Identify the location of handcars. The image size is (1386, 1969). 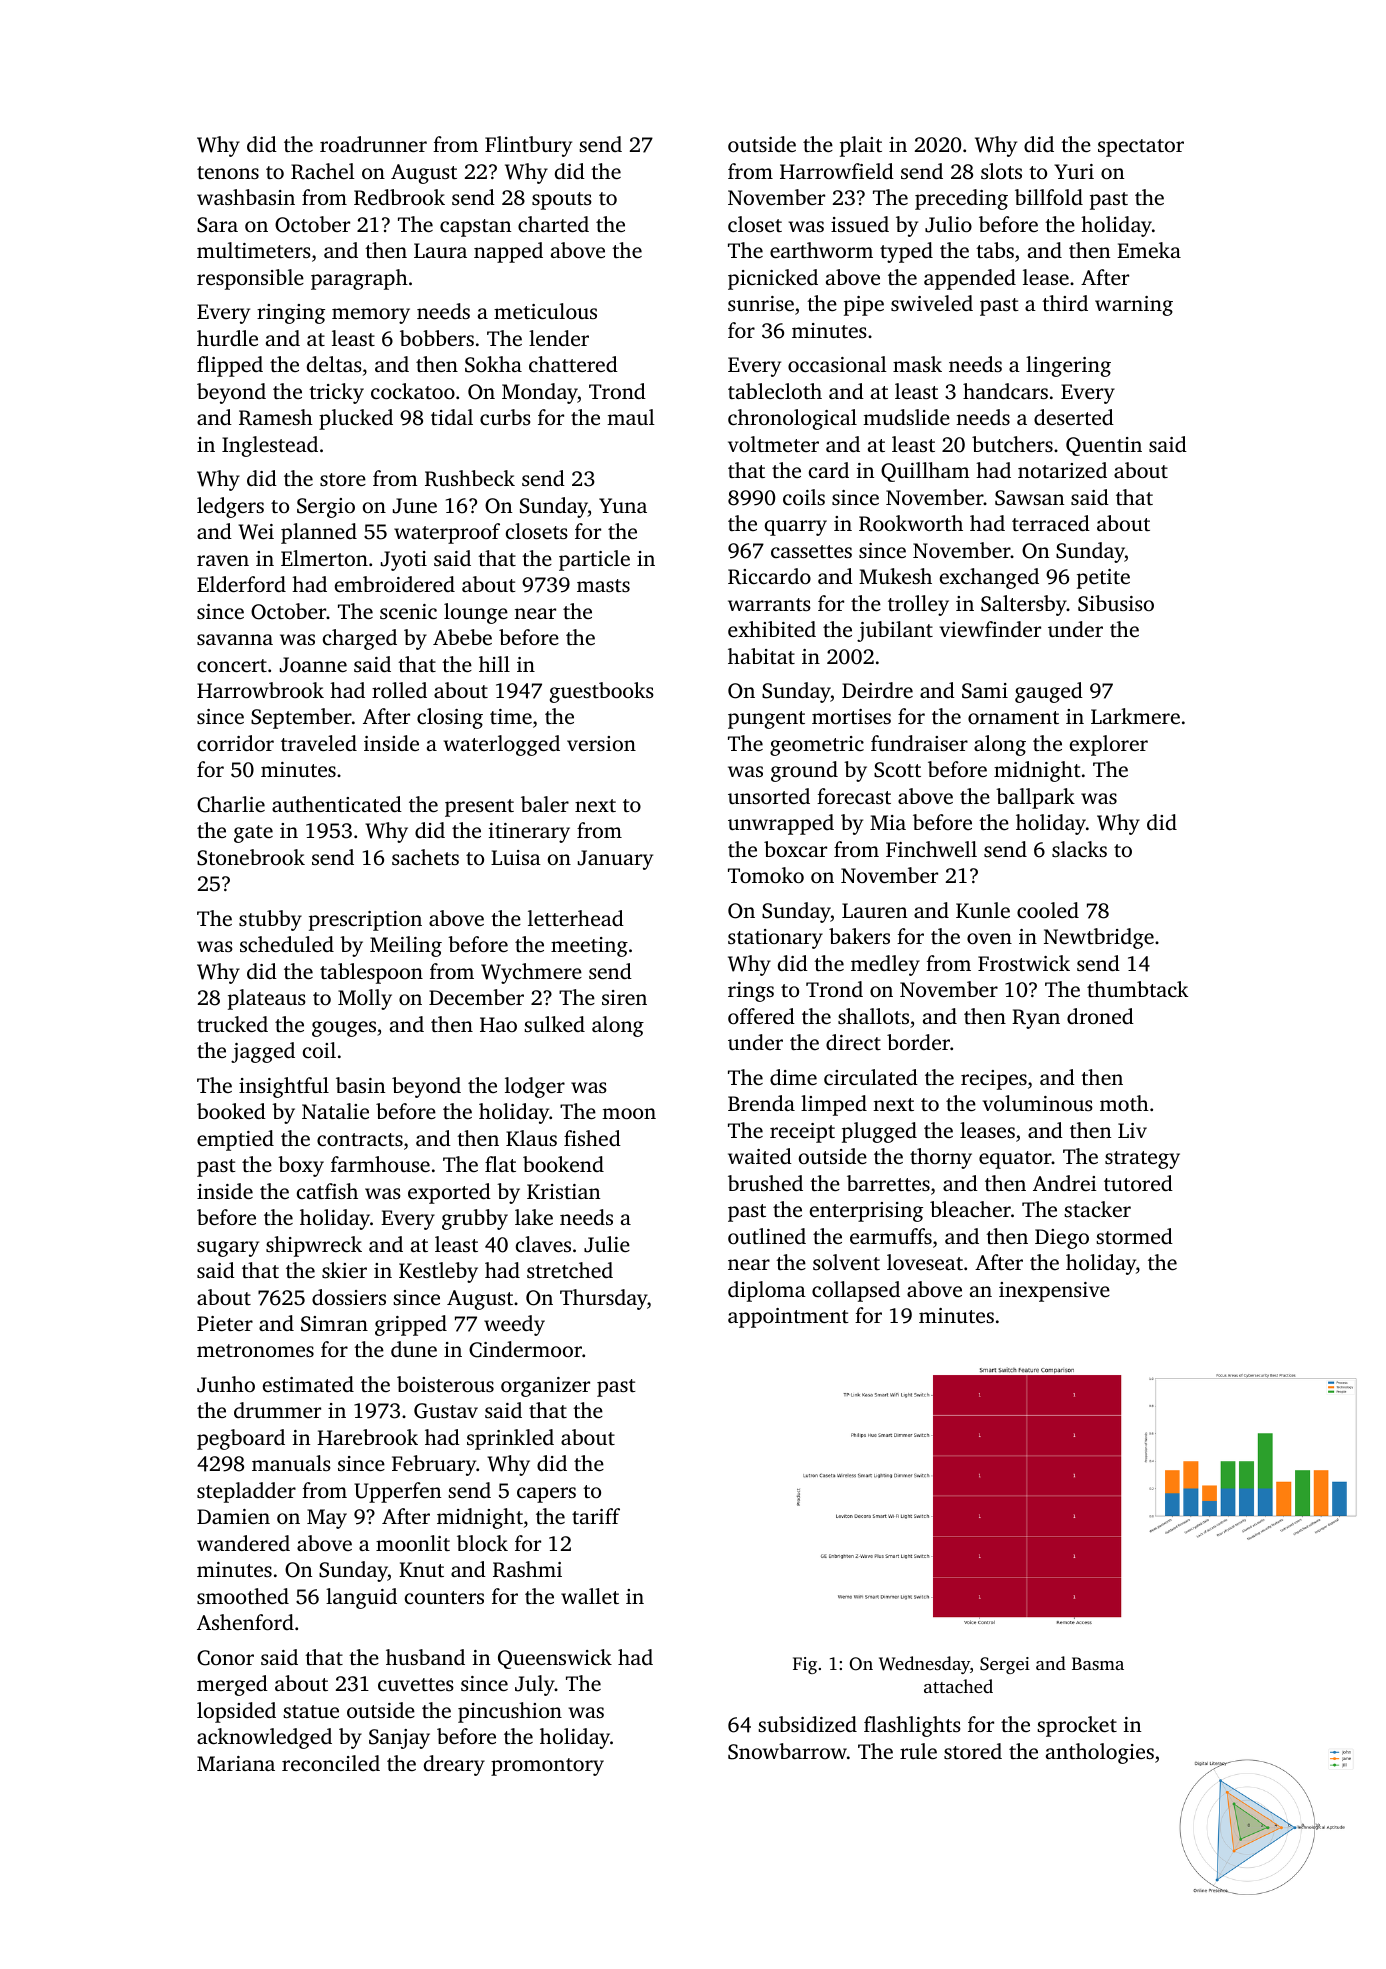
(1005, 391).
